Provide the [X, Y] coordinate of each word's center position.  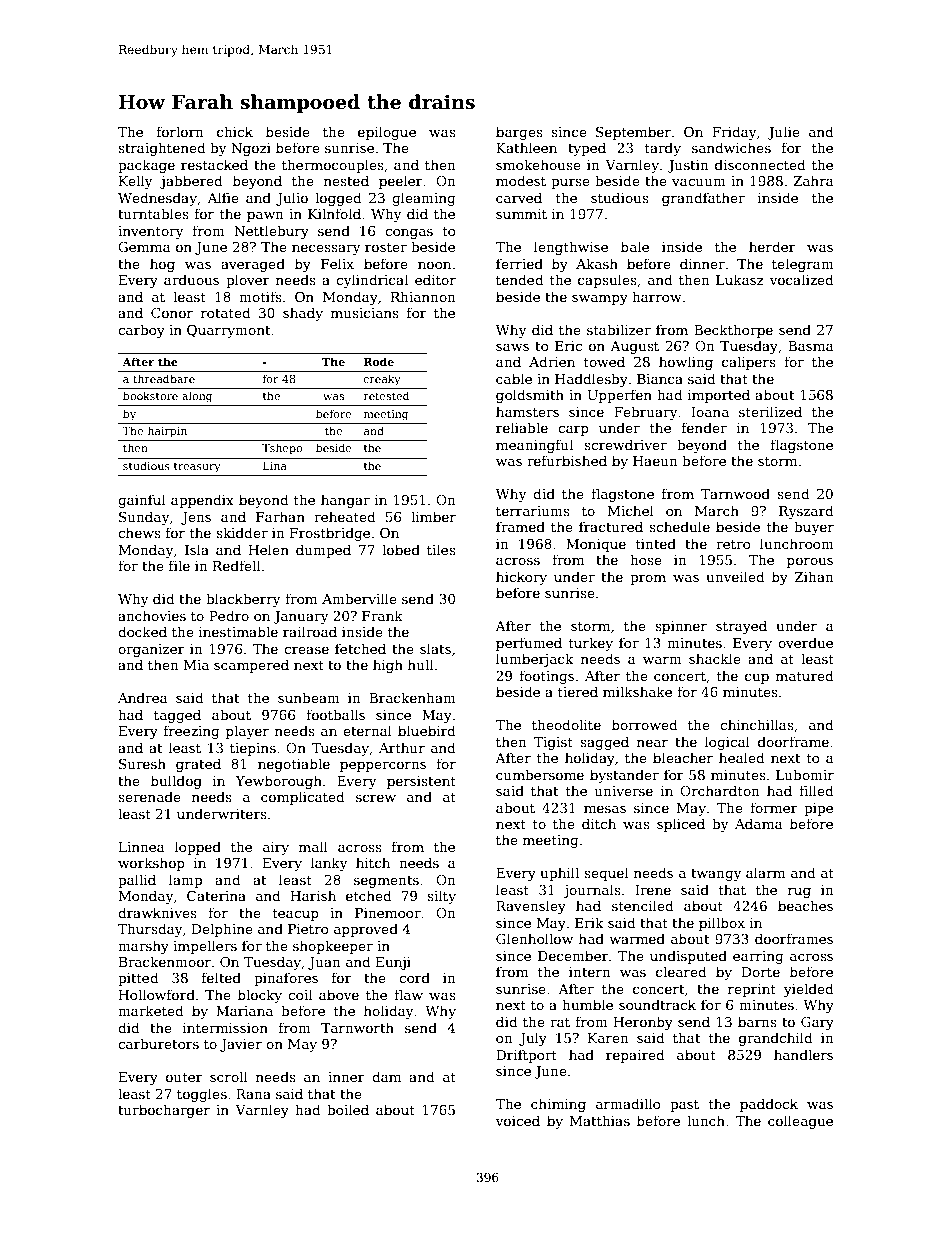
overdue [805, 642]
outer [184, 1077]
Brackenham [412, 697]
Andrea [143, 697]
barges [519, 133]
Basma [811, 346]
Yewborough [278, 782]
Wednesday [157, 199]
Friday [734, 133]
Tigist [553, 743]
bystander [624, 776]
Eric [568, 346]
